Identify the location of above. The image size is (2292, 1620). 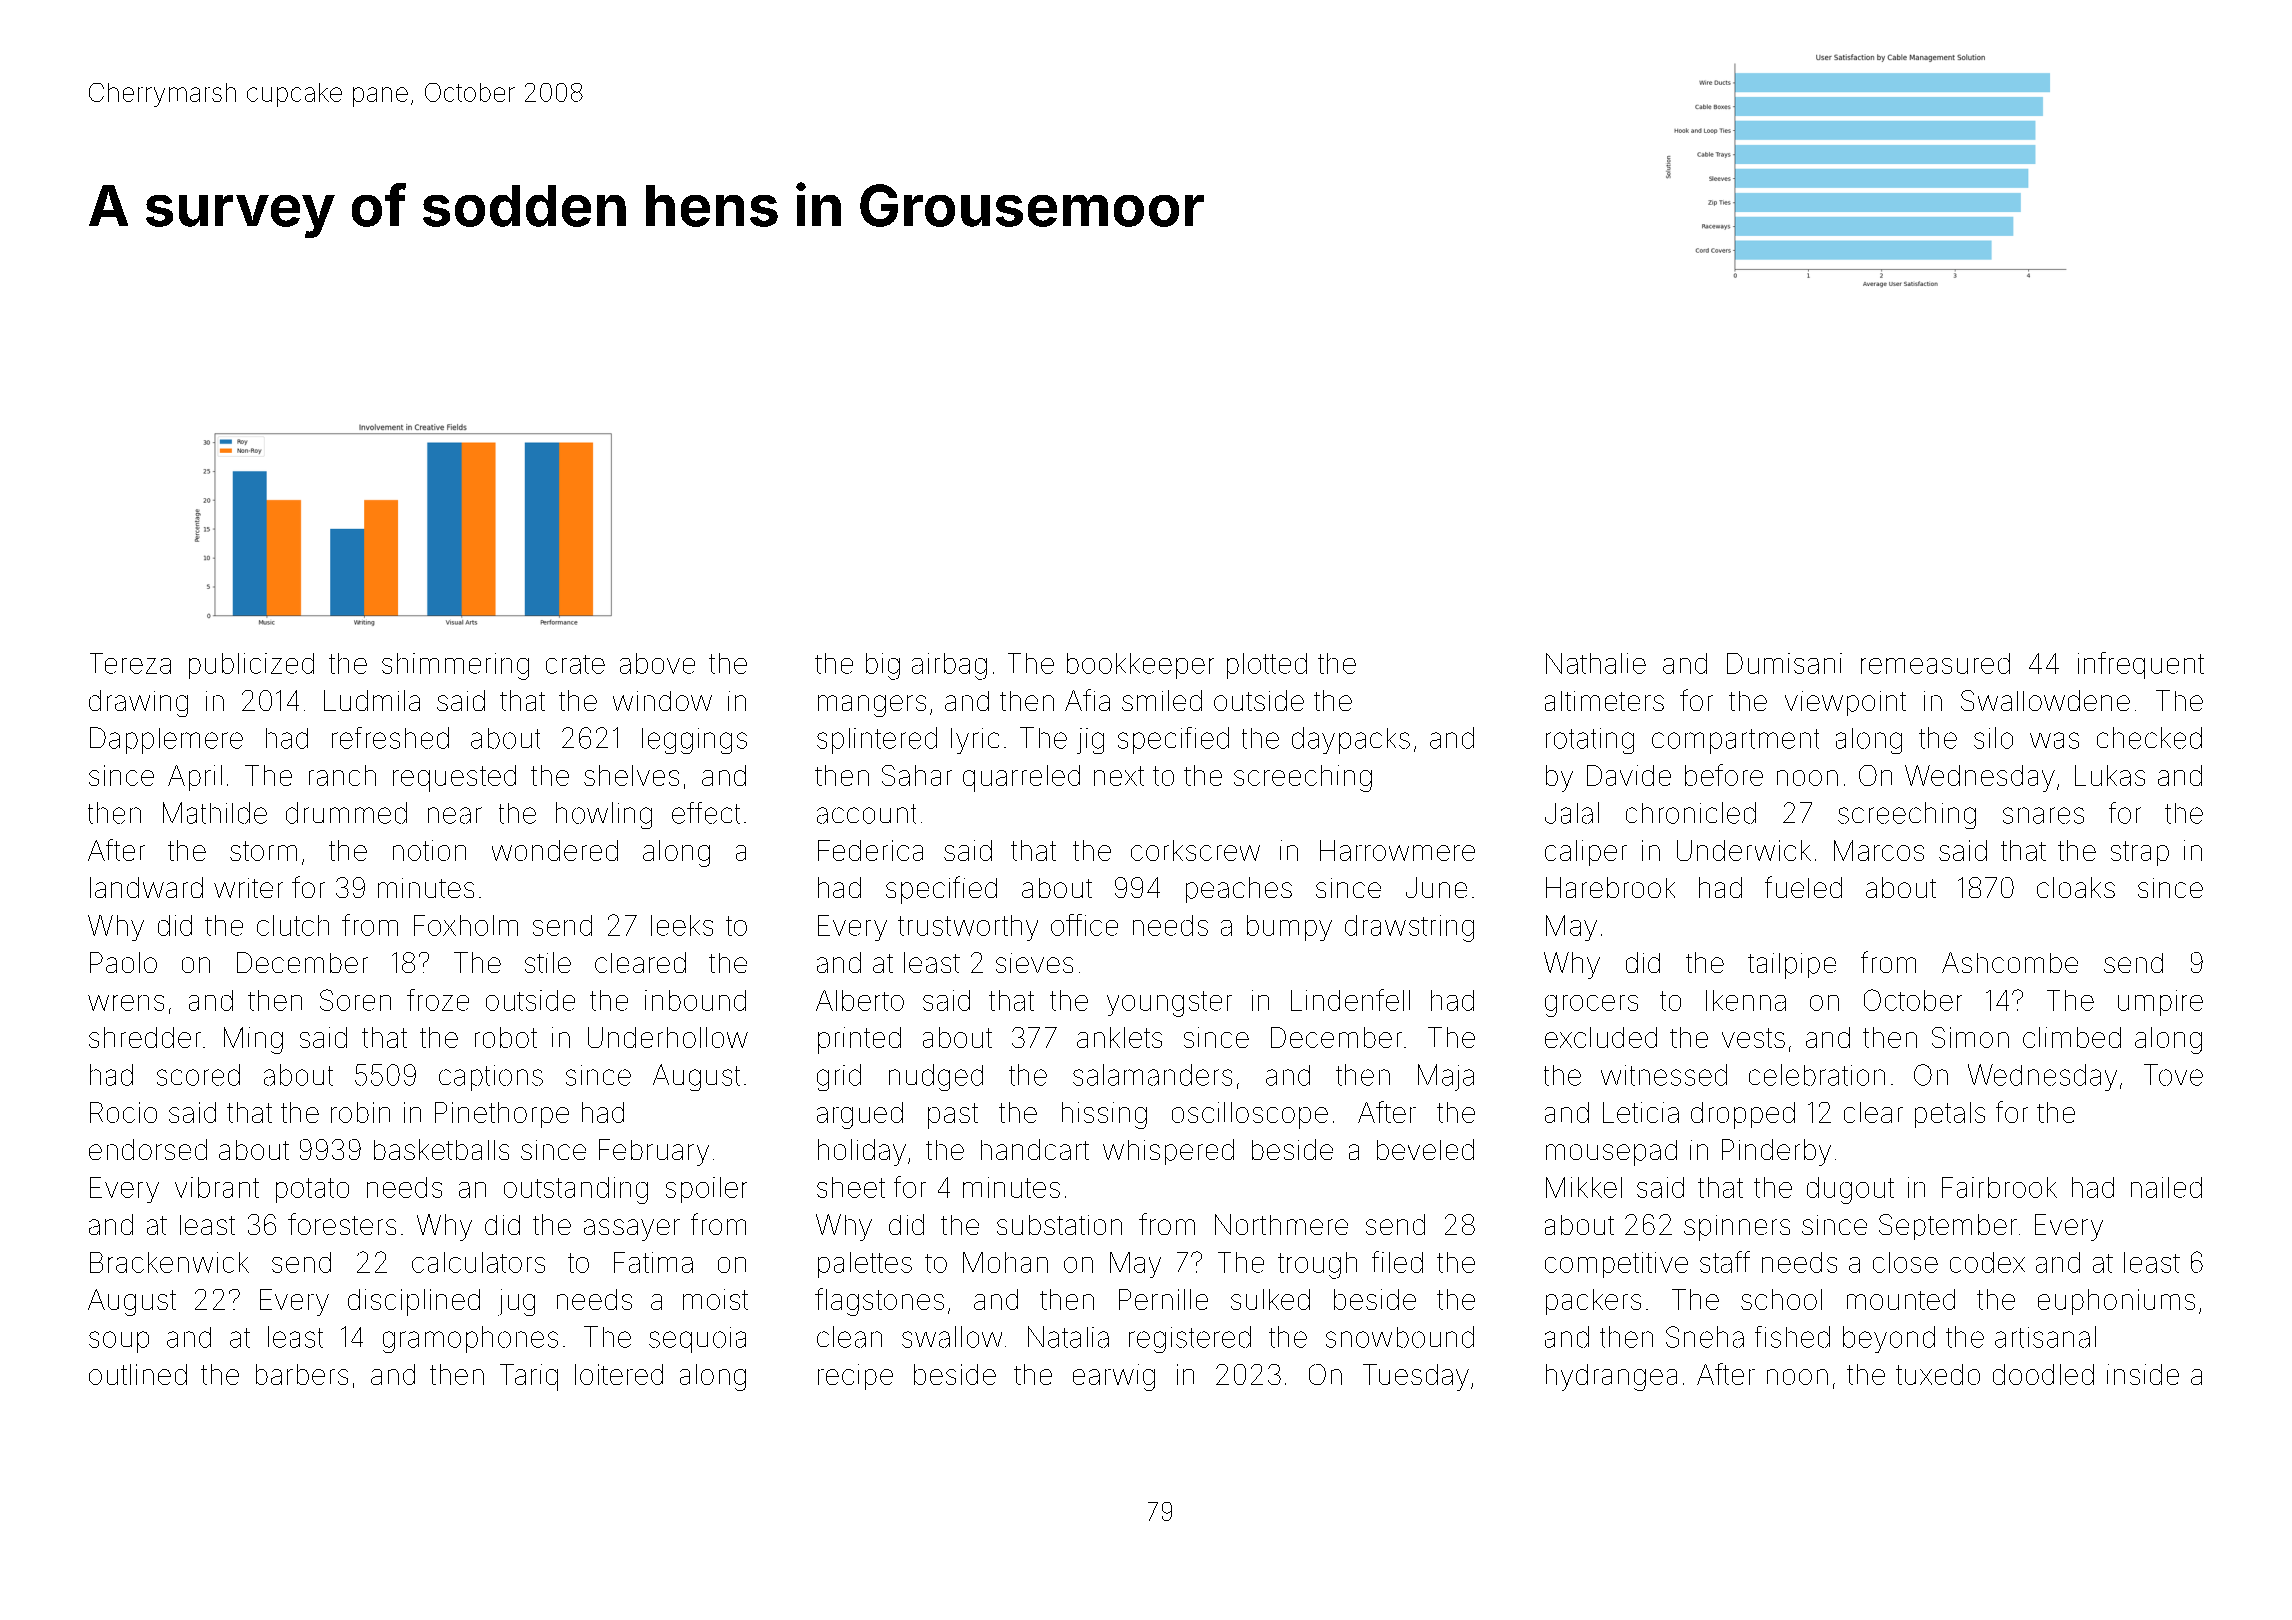
(657, 663).
